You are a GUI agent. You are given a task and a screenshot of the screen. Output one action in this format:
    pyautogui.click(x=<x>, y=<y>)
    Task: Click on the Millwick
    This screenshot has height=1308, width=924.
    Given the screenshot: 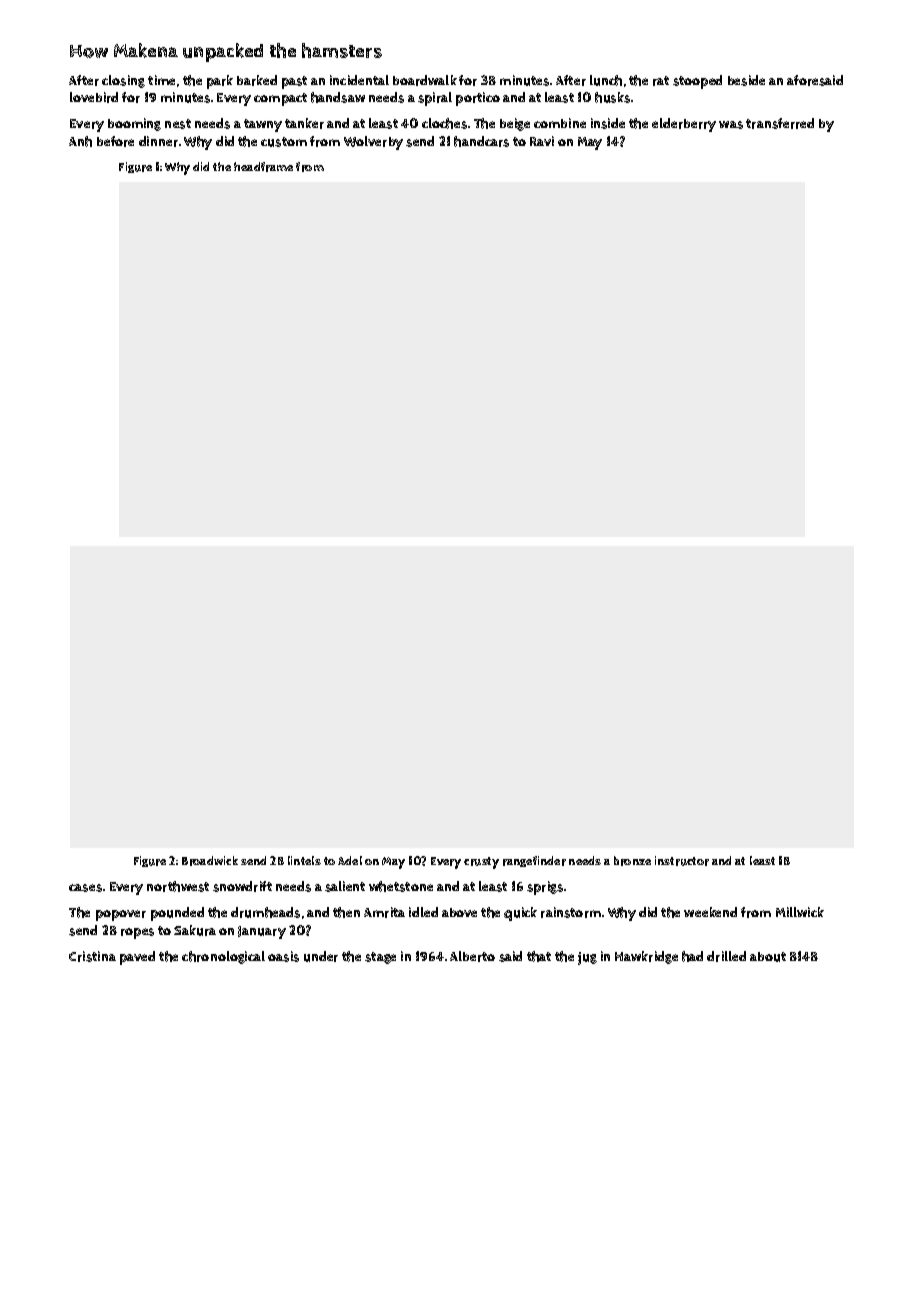 What is the action you would take?
    pyautogui.click(x=800, y=912)
